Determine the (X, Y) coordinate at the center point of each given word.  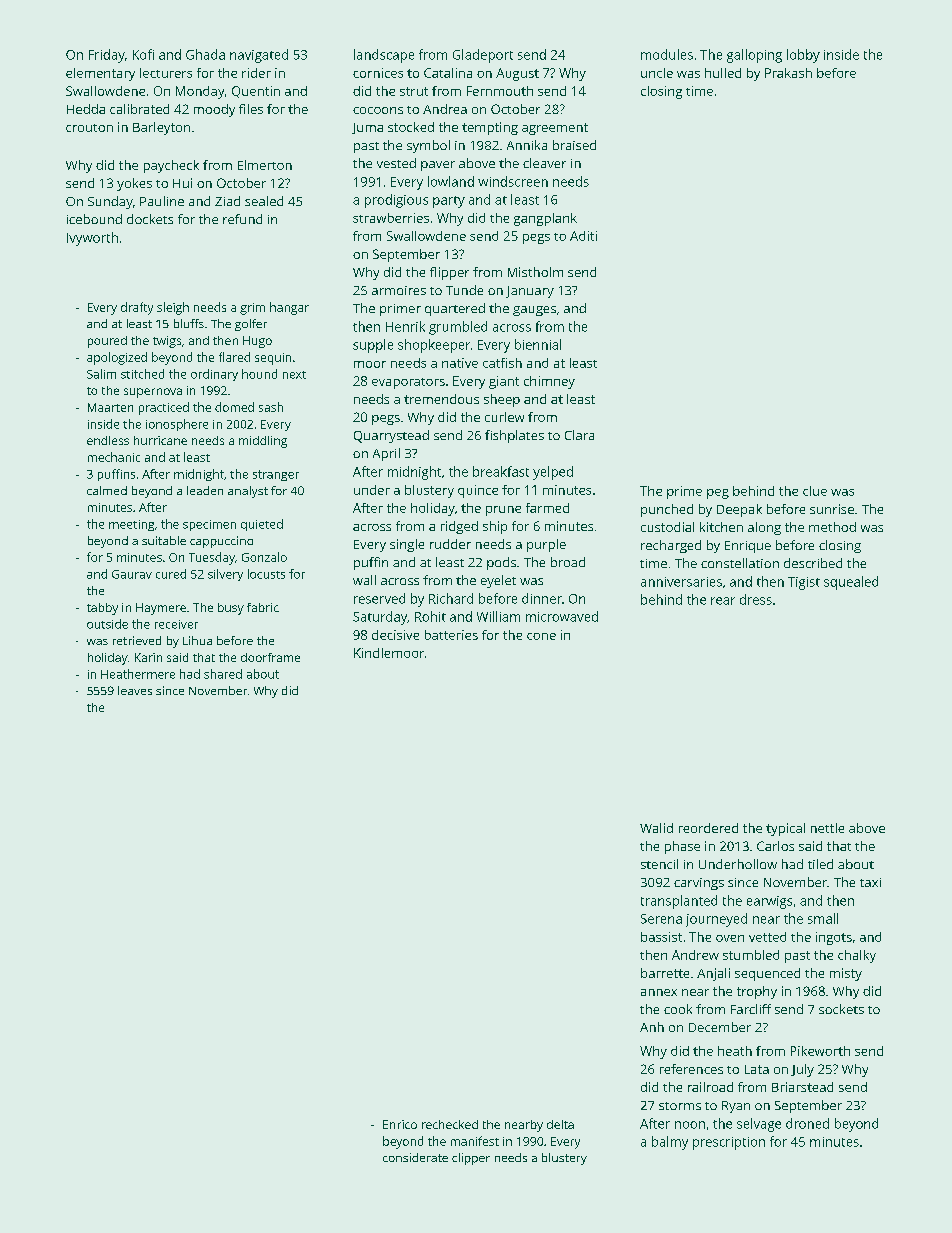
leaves (135, 690)
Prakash (788, 73)
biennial (538, 344)
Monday (200, 92)
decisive (395, 635)
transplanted (679, 902)
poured (107, 342)
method (832, 527)
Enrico (400, 1124)
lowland (451, 181)
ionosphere (177, 425)
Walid (656, 828)
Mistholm (535, 272)
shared (223, 674)
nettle (827, 828)
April (386, 454)
